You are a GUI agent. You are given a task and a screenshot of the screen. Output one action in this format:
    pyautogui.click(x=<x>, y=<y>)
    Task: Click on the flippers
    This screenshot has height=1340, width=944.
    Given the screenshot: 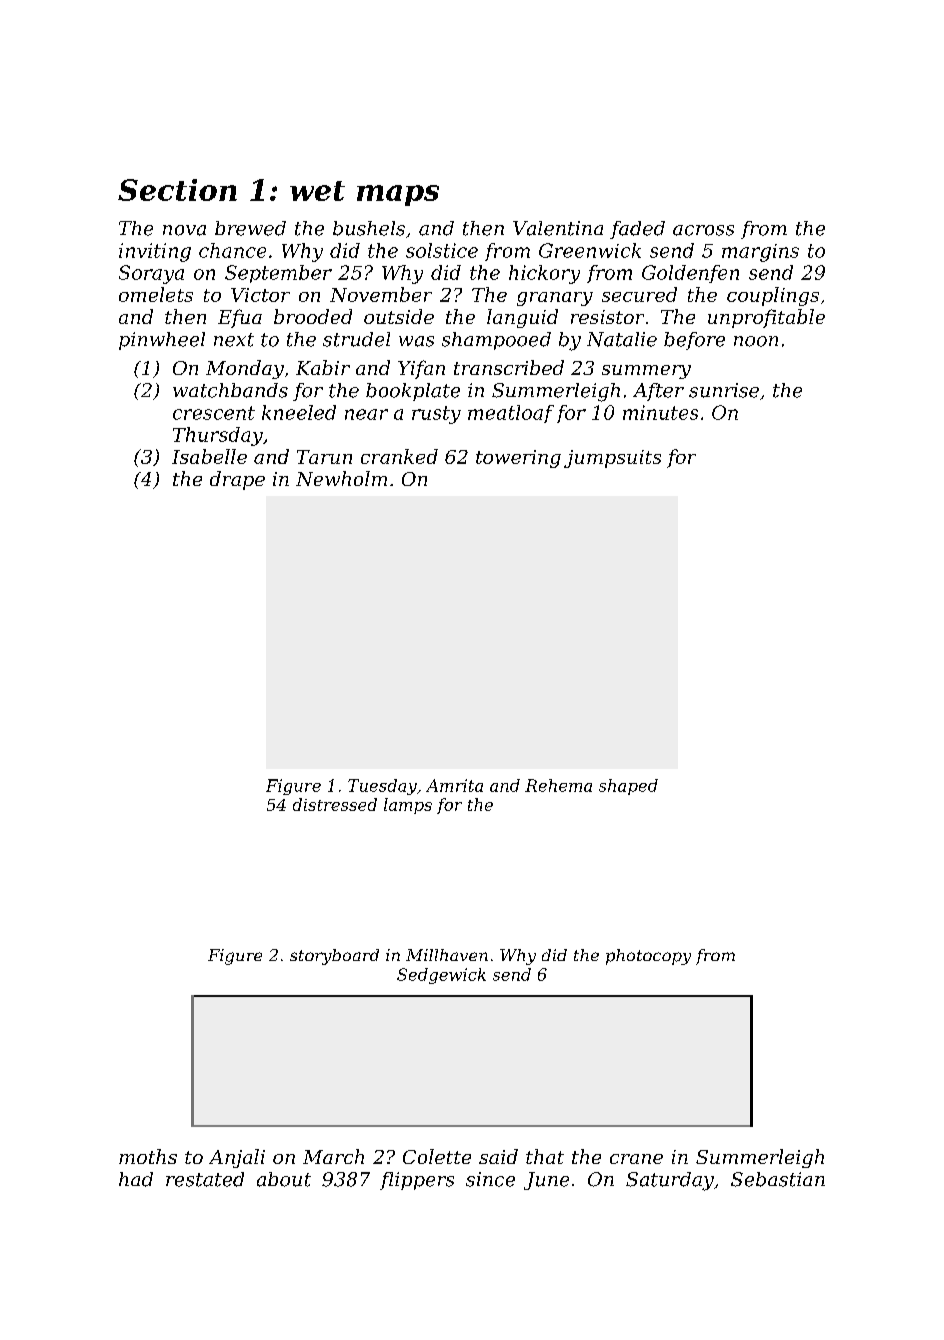 What is the action you would take?
    pyautogui.click(x=417, y=1181)
